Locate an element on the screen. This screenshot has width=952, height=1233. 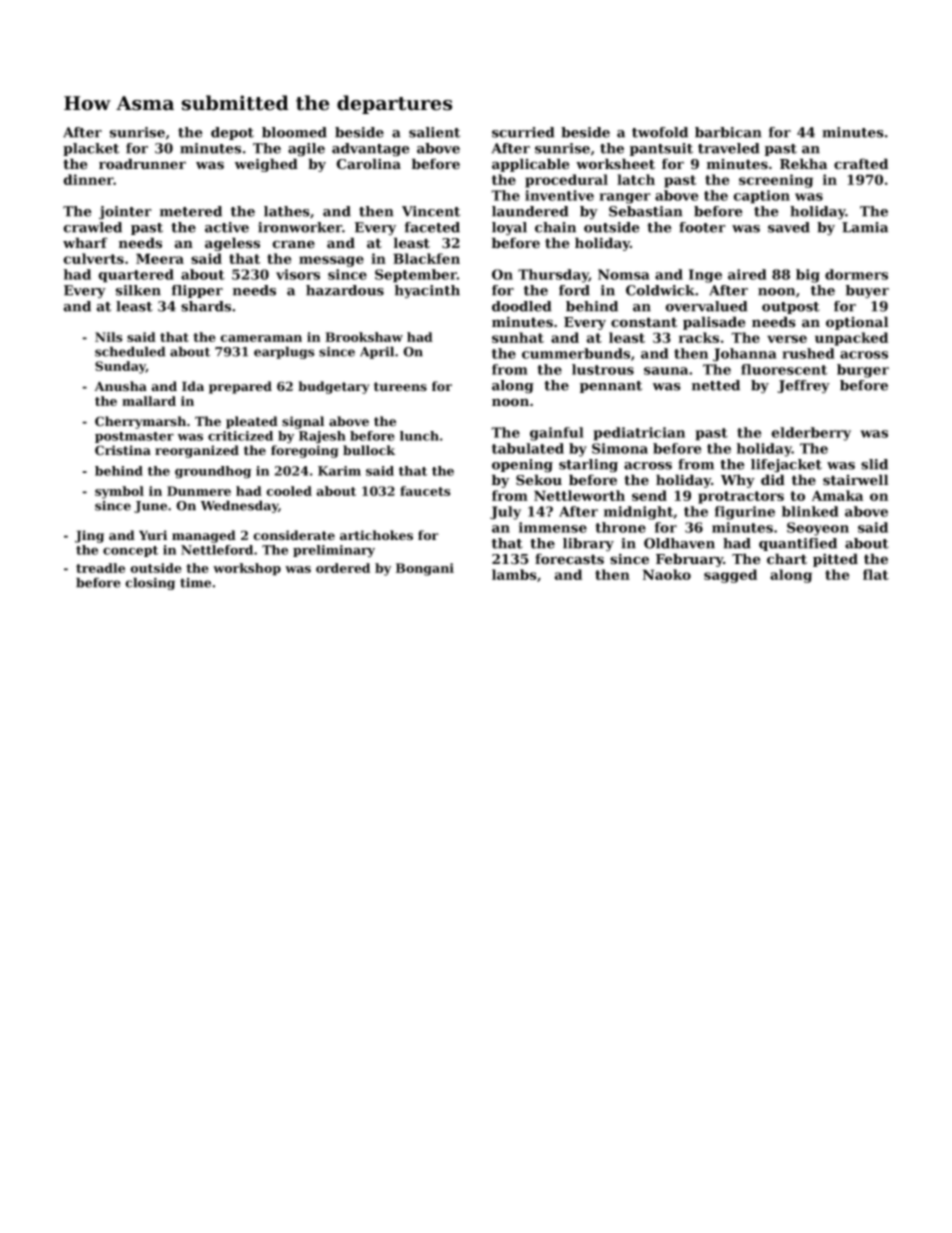
cummerbunds is located at coordinates (576, 353).
